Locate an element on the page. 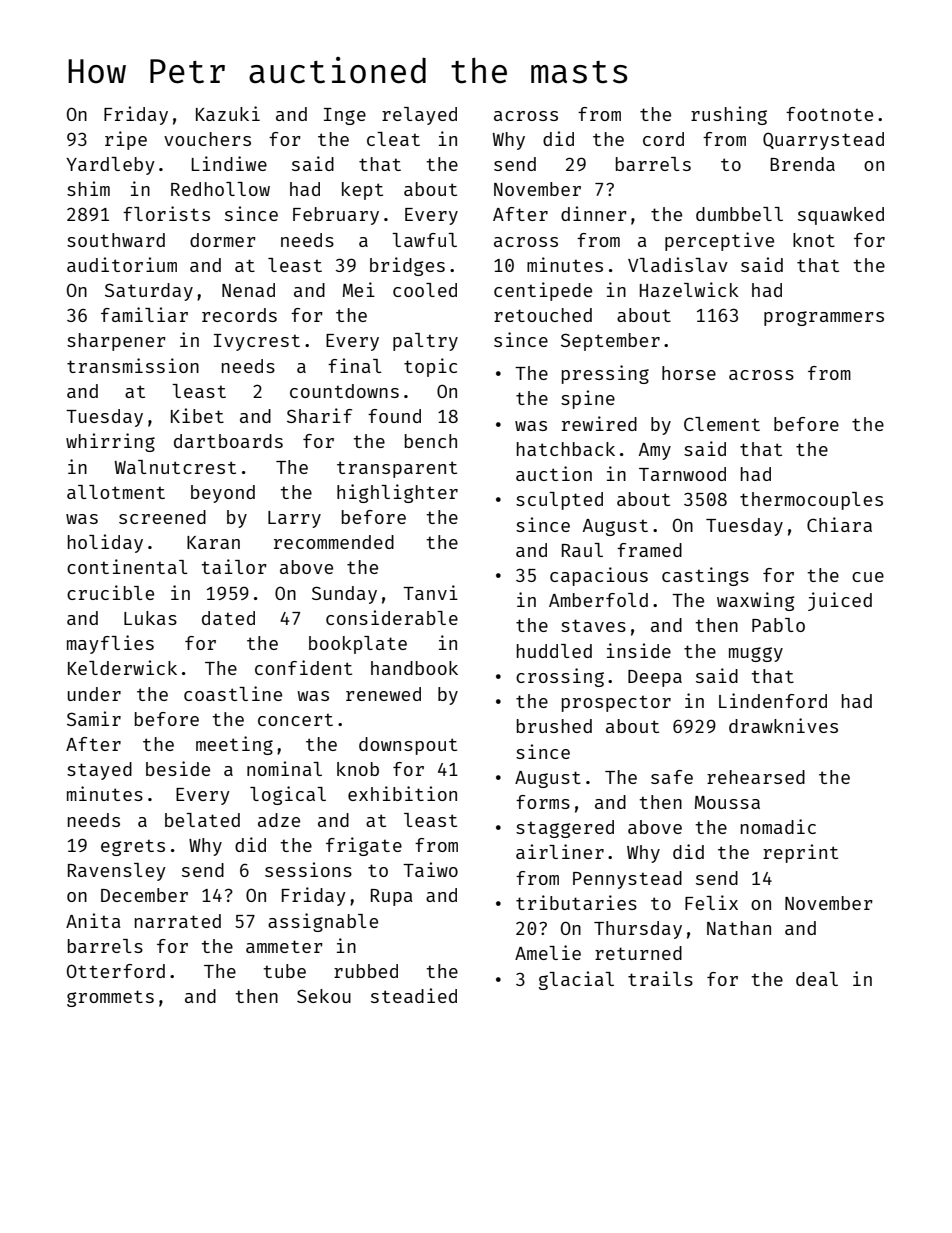 The height and width of the image is (1233, 952). reprint is located at coordinates (800, 853).
